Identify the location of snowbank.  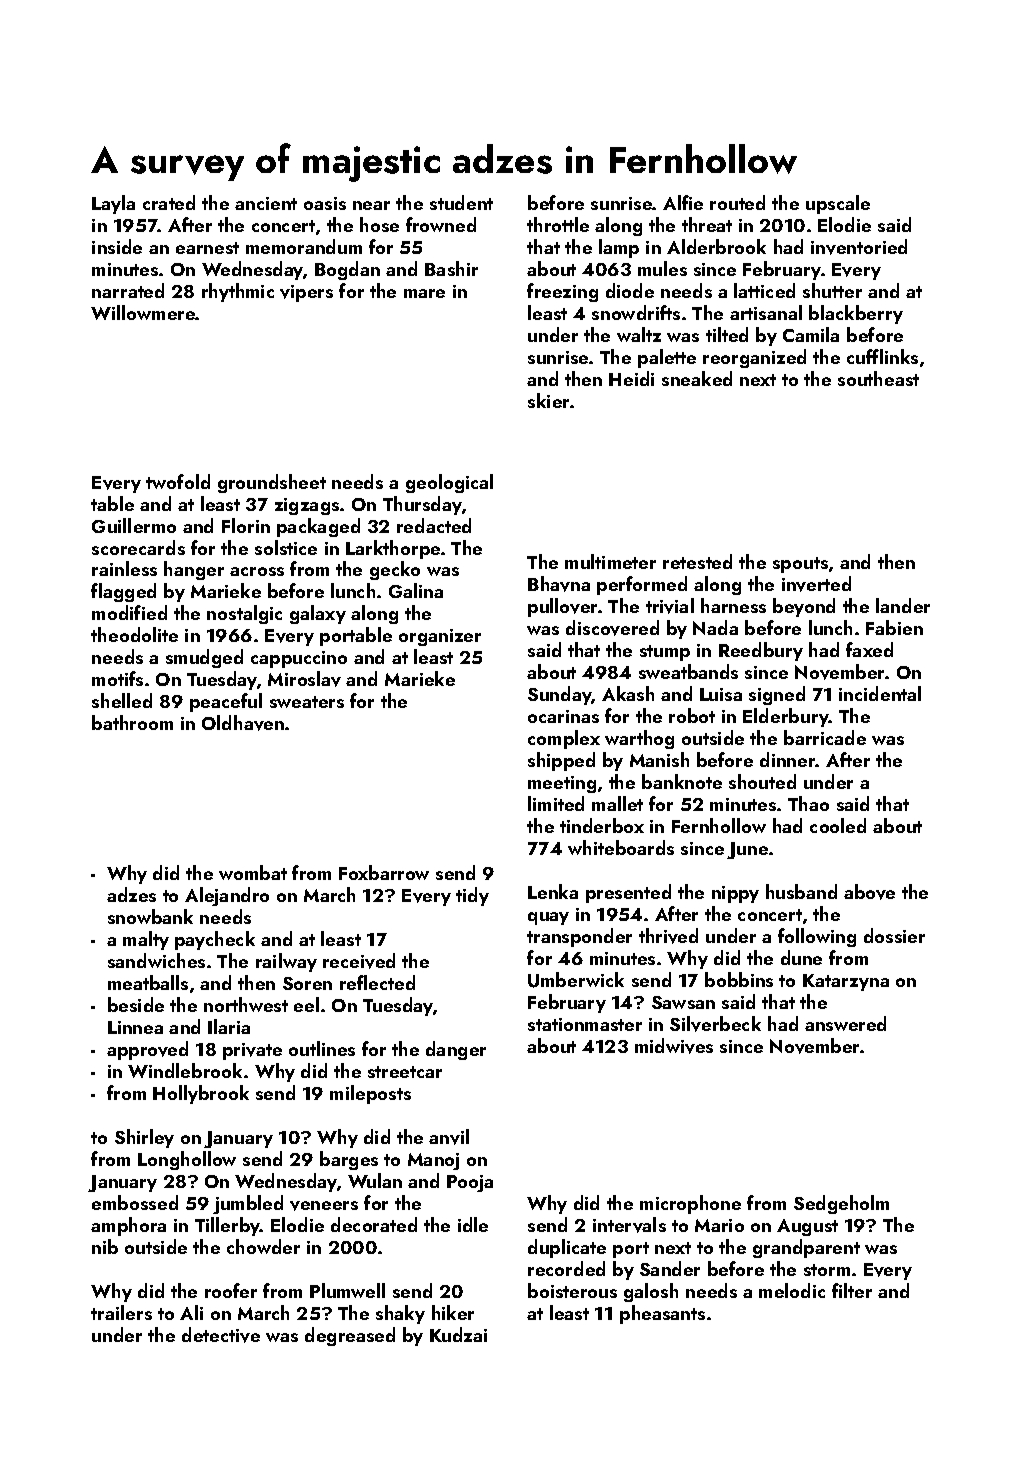
(150, 916).
